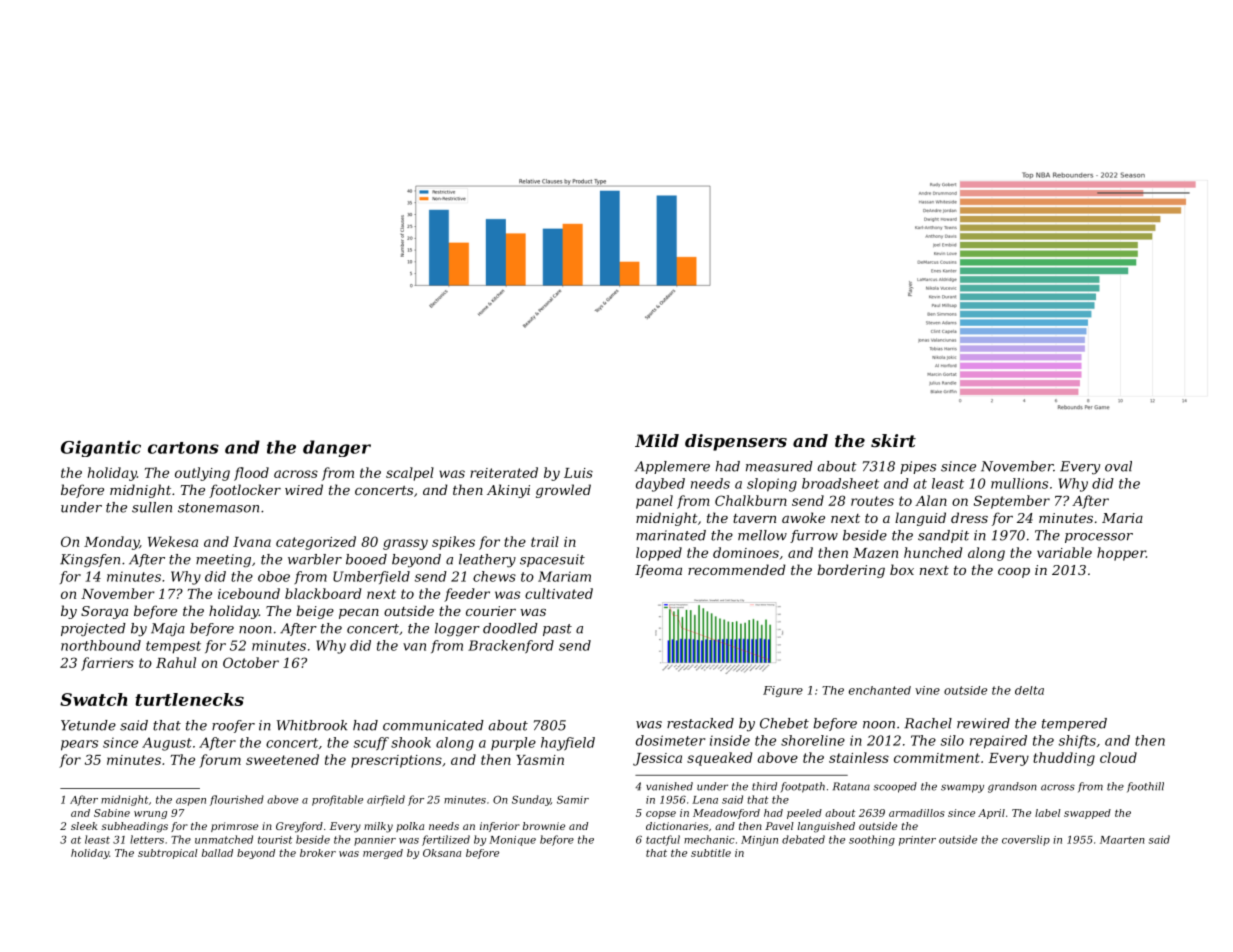 Image resolution: width=1233 pixels, height=952 pixels. What do you see at coordinates (150, 815) in the page?
I see `wrung` at bounding box center [150, 815].
